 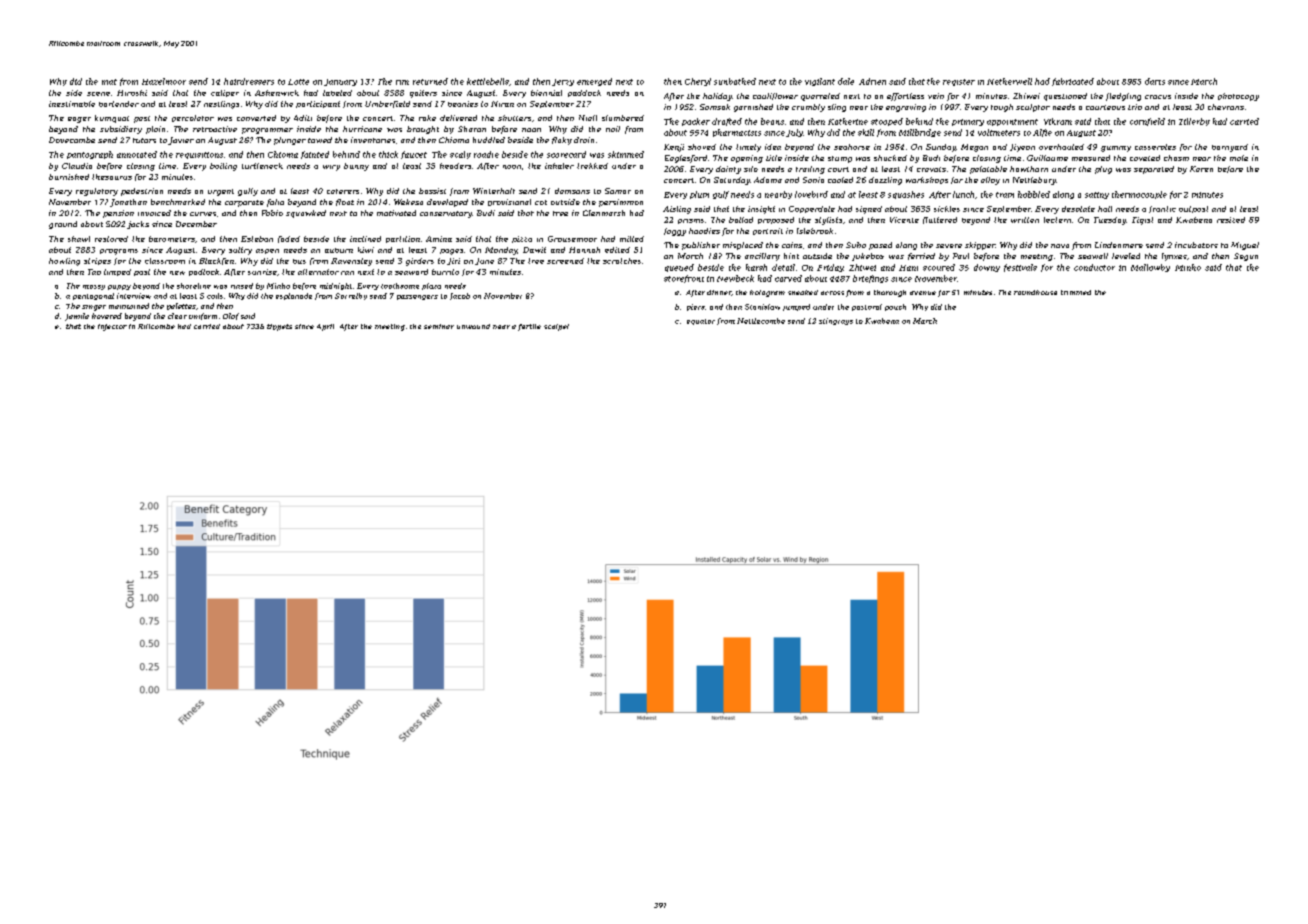 What do you see at coordinates (594, 82) in the screenshot?
I see `emerged` at bounding box center [594, 82].
